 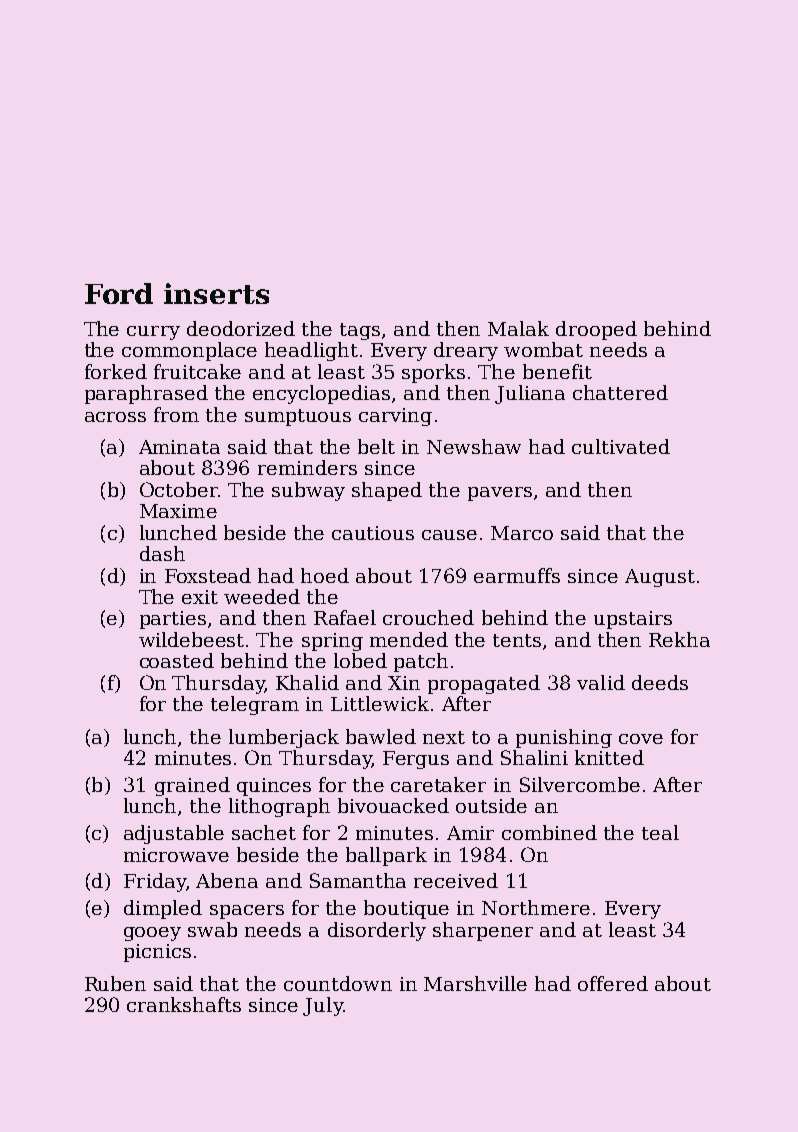 What do you see at coordinates (395, 417) in the image?
I see `carving` at bounding box center [395, 417].
